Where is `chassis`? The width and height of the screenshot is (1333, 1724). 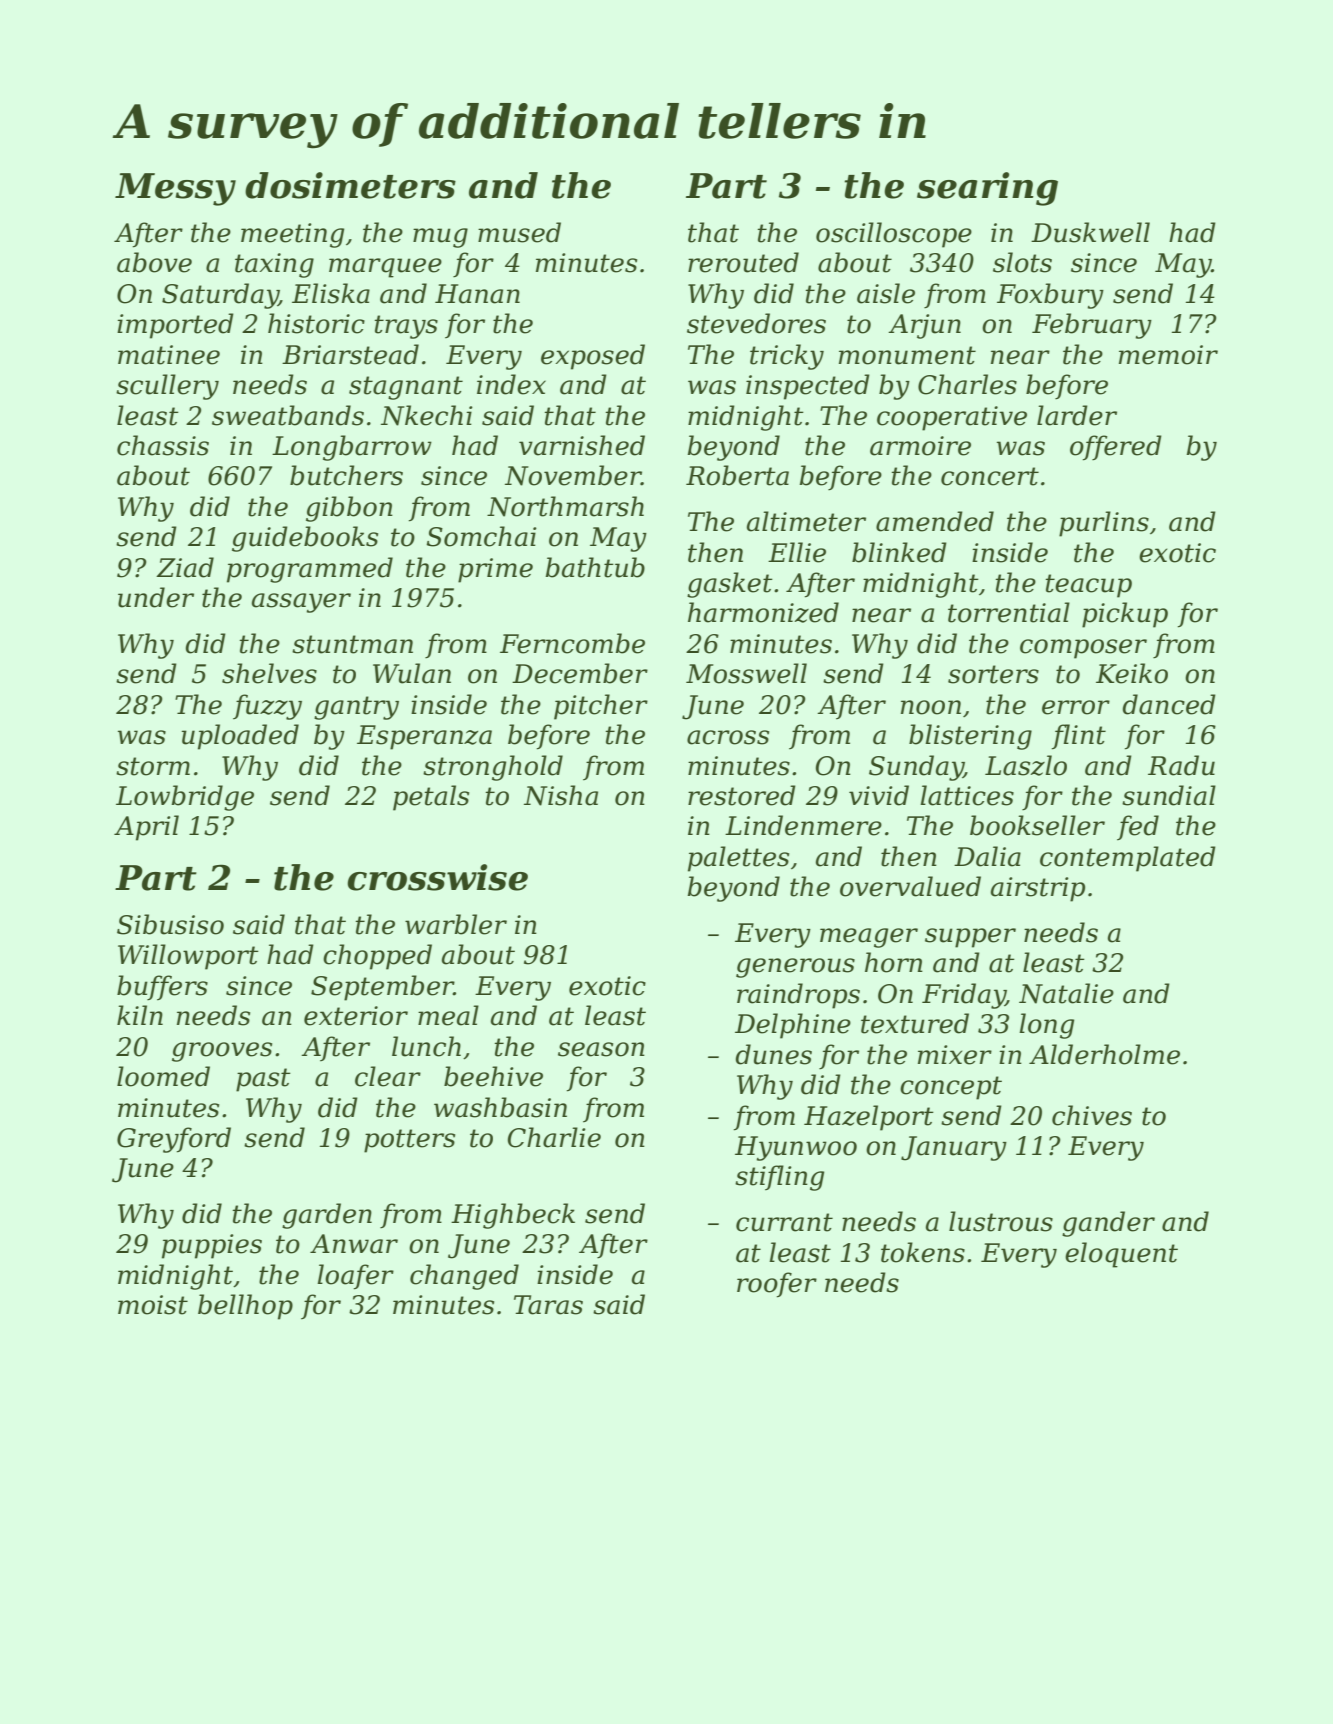 chassis is located at coordinates (163, 445).
